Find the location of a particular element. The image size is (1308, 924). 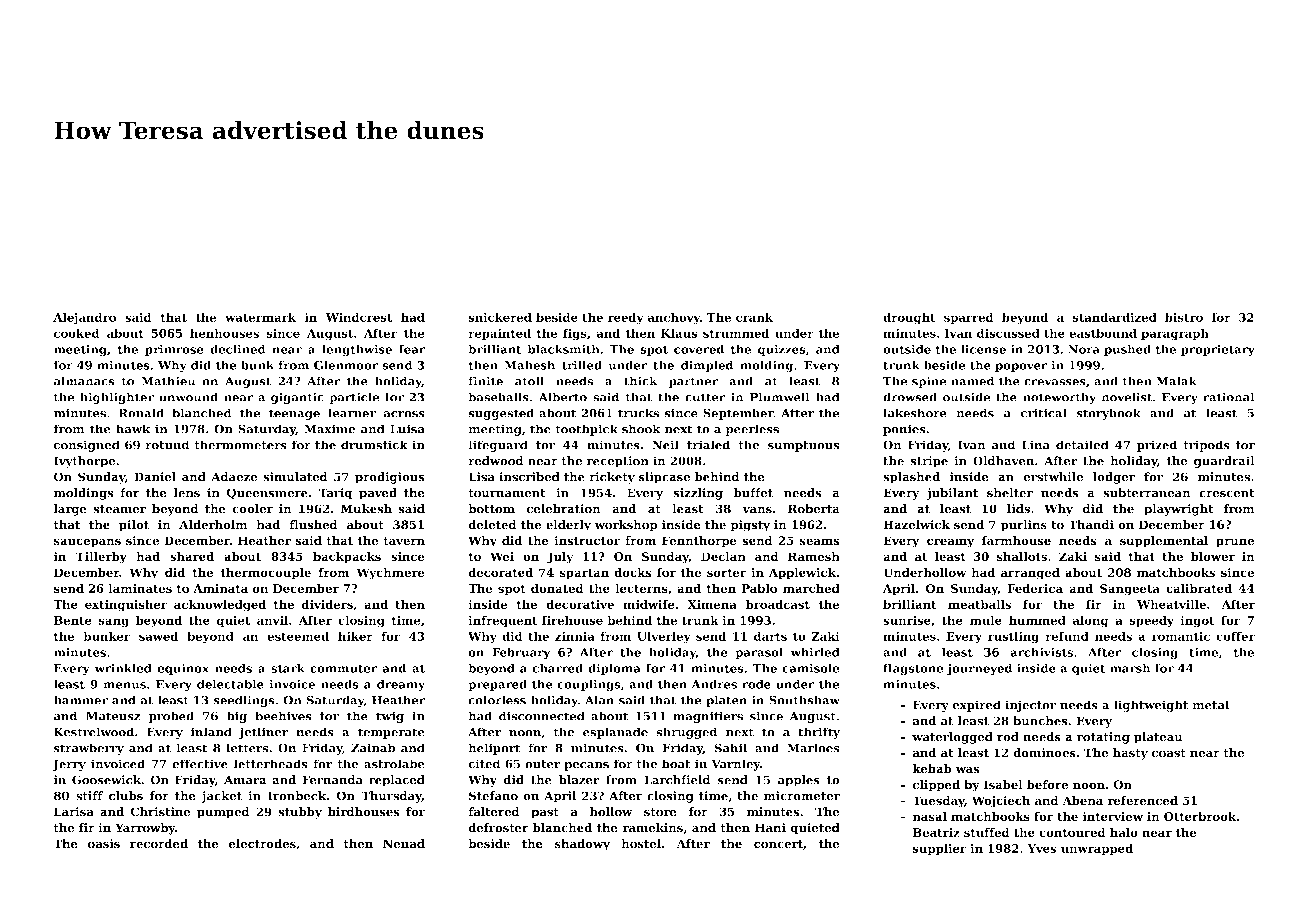

almanacs is located at coordinates (84, 381).
